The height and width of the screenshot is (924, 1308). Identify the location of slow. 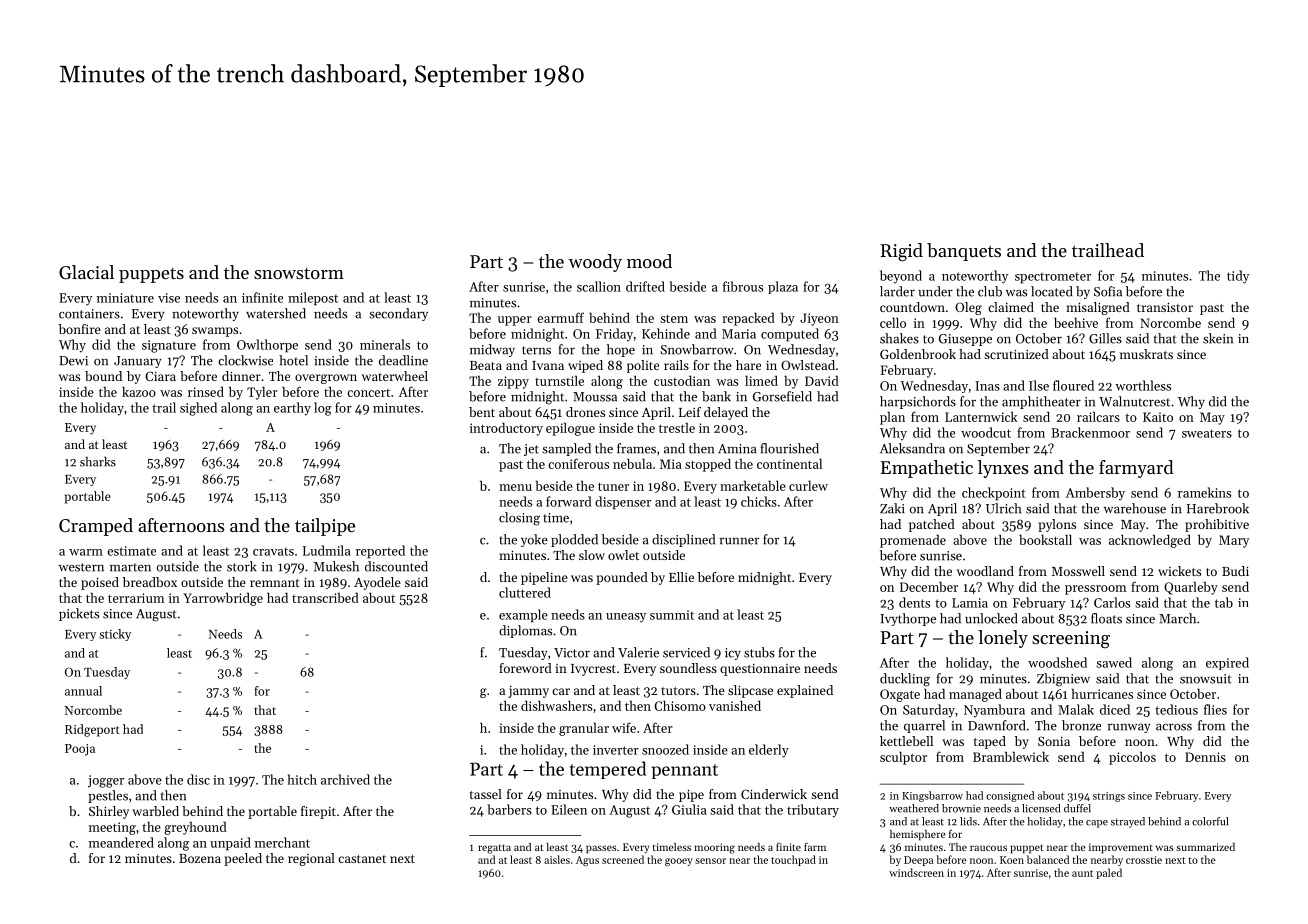
(592, 555).
